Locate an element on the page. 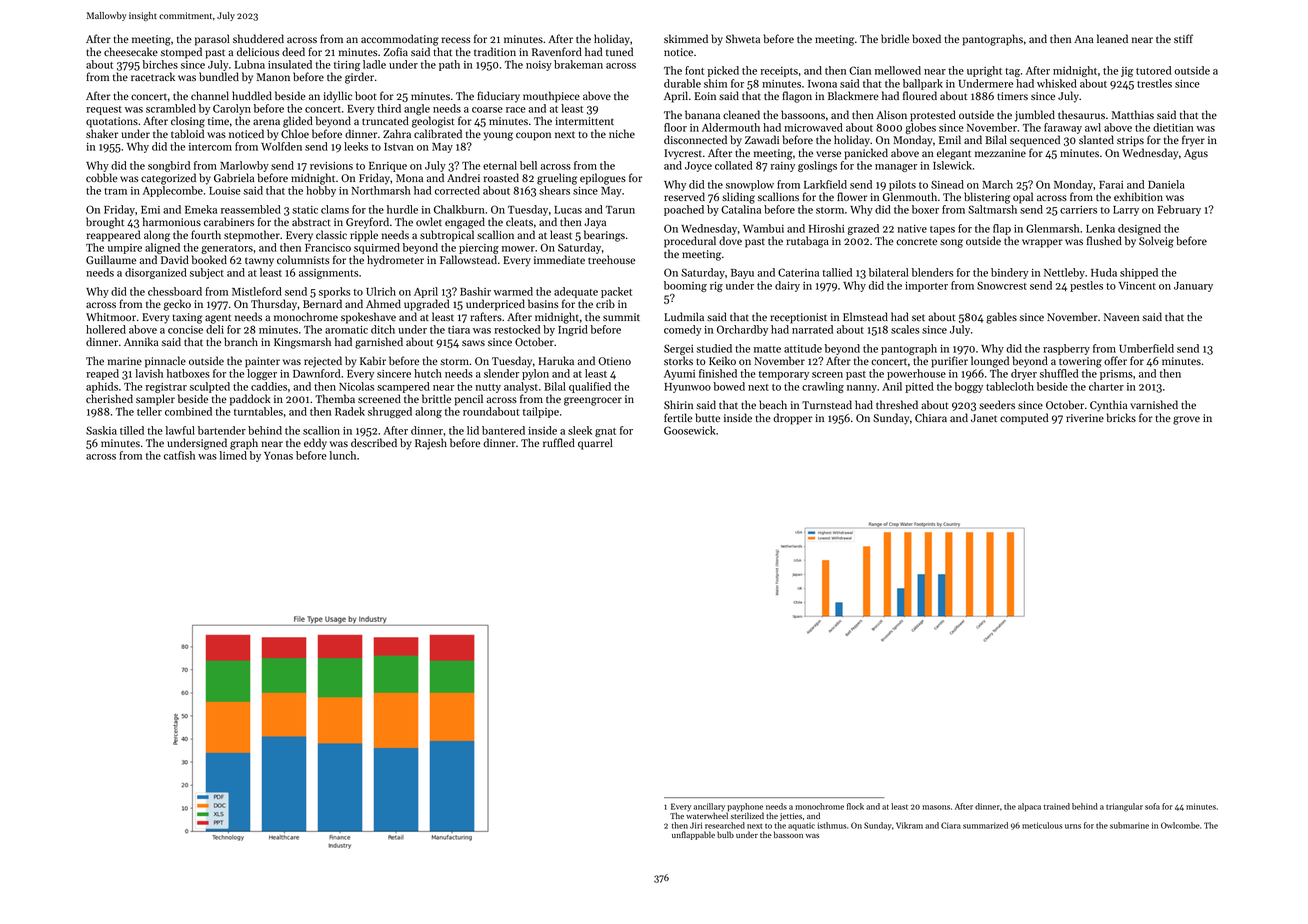  tapes is located at coordinates (942, 230).
